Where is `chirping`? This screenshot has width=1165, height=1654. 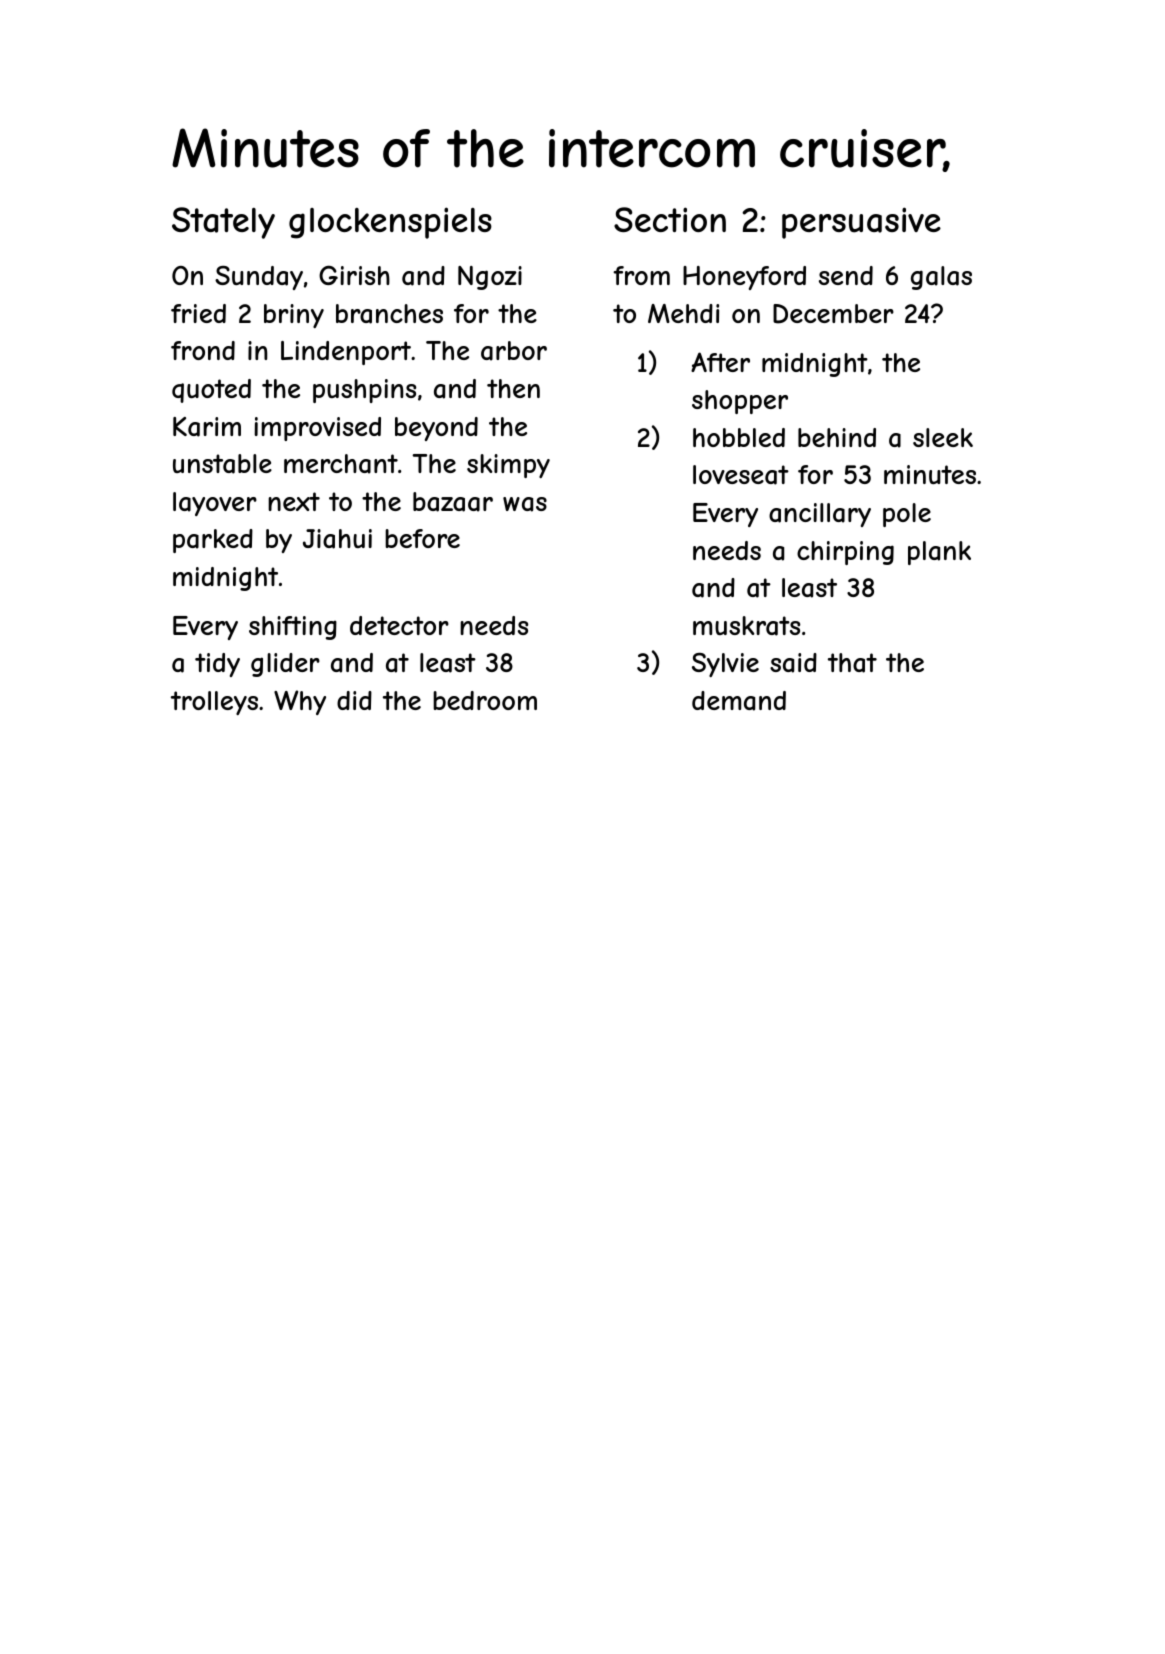
chirping is located at coordinates (845, 553).
